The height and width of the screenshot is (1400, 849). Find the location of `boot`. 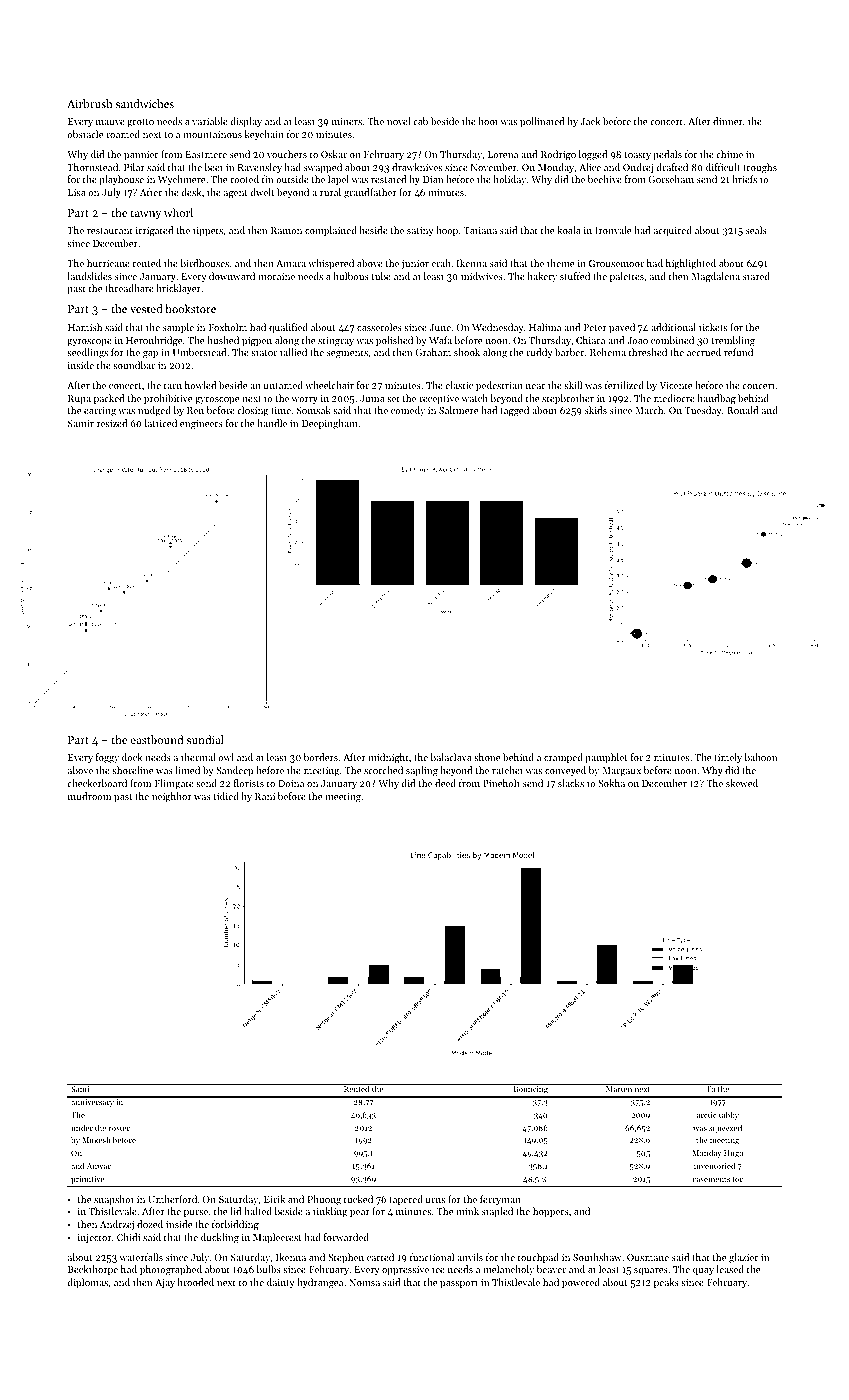

boot is located at coordinates (488, 121).
